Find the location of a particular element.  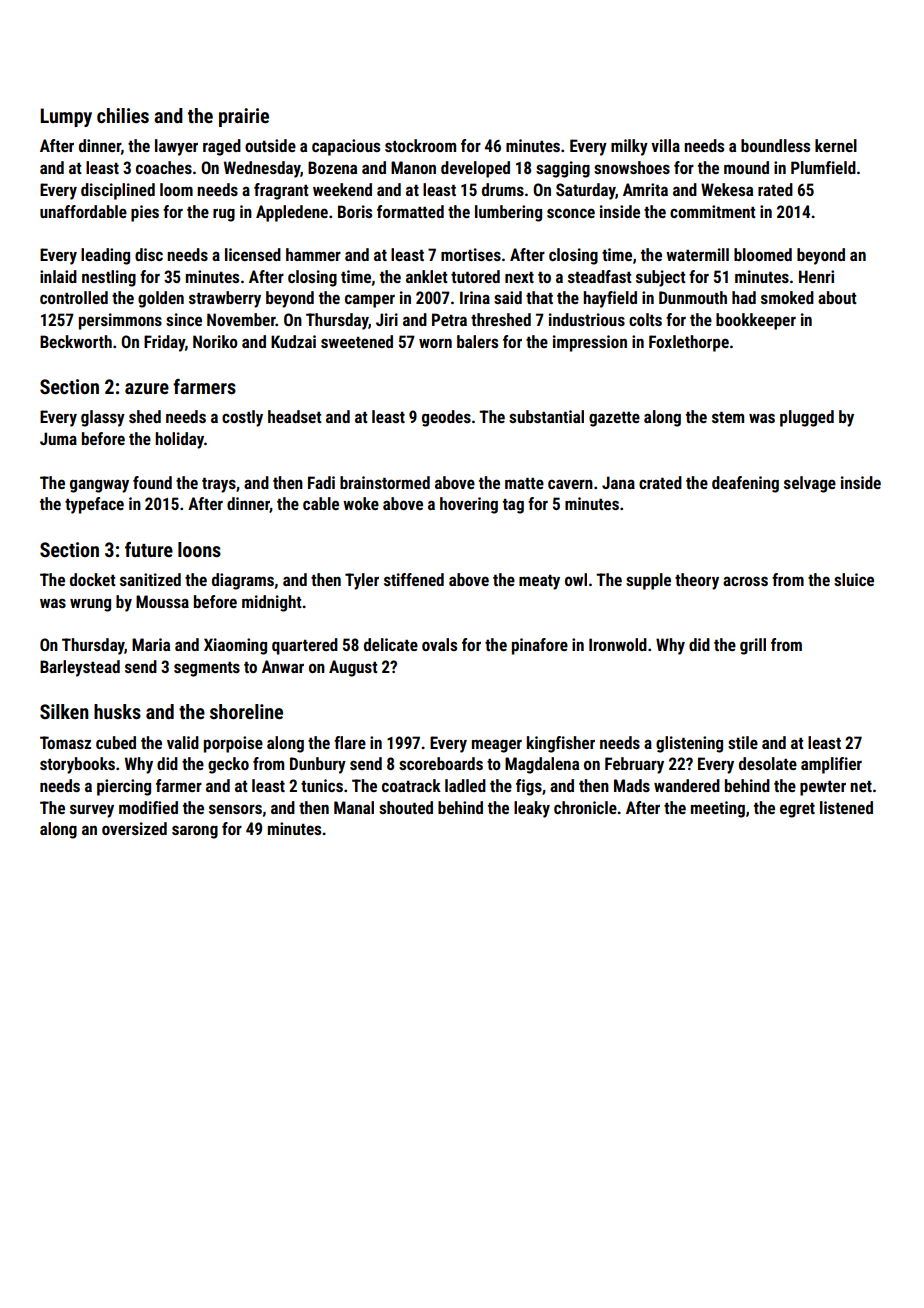

kernel is located at coordinates (836, 145).
